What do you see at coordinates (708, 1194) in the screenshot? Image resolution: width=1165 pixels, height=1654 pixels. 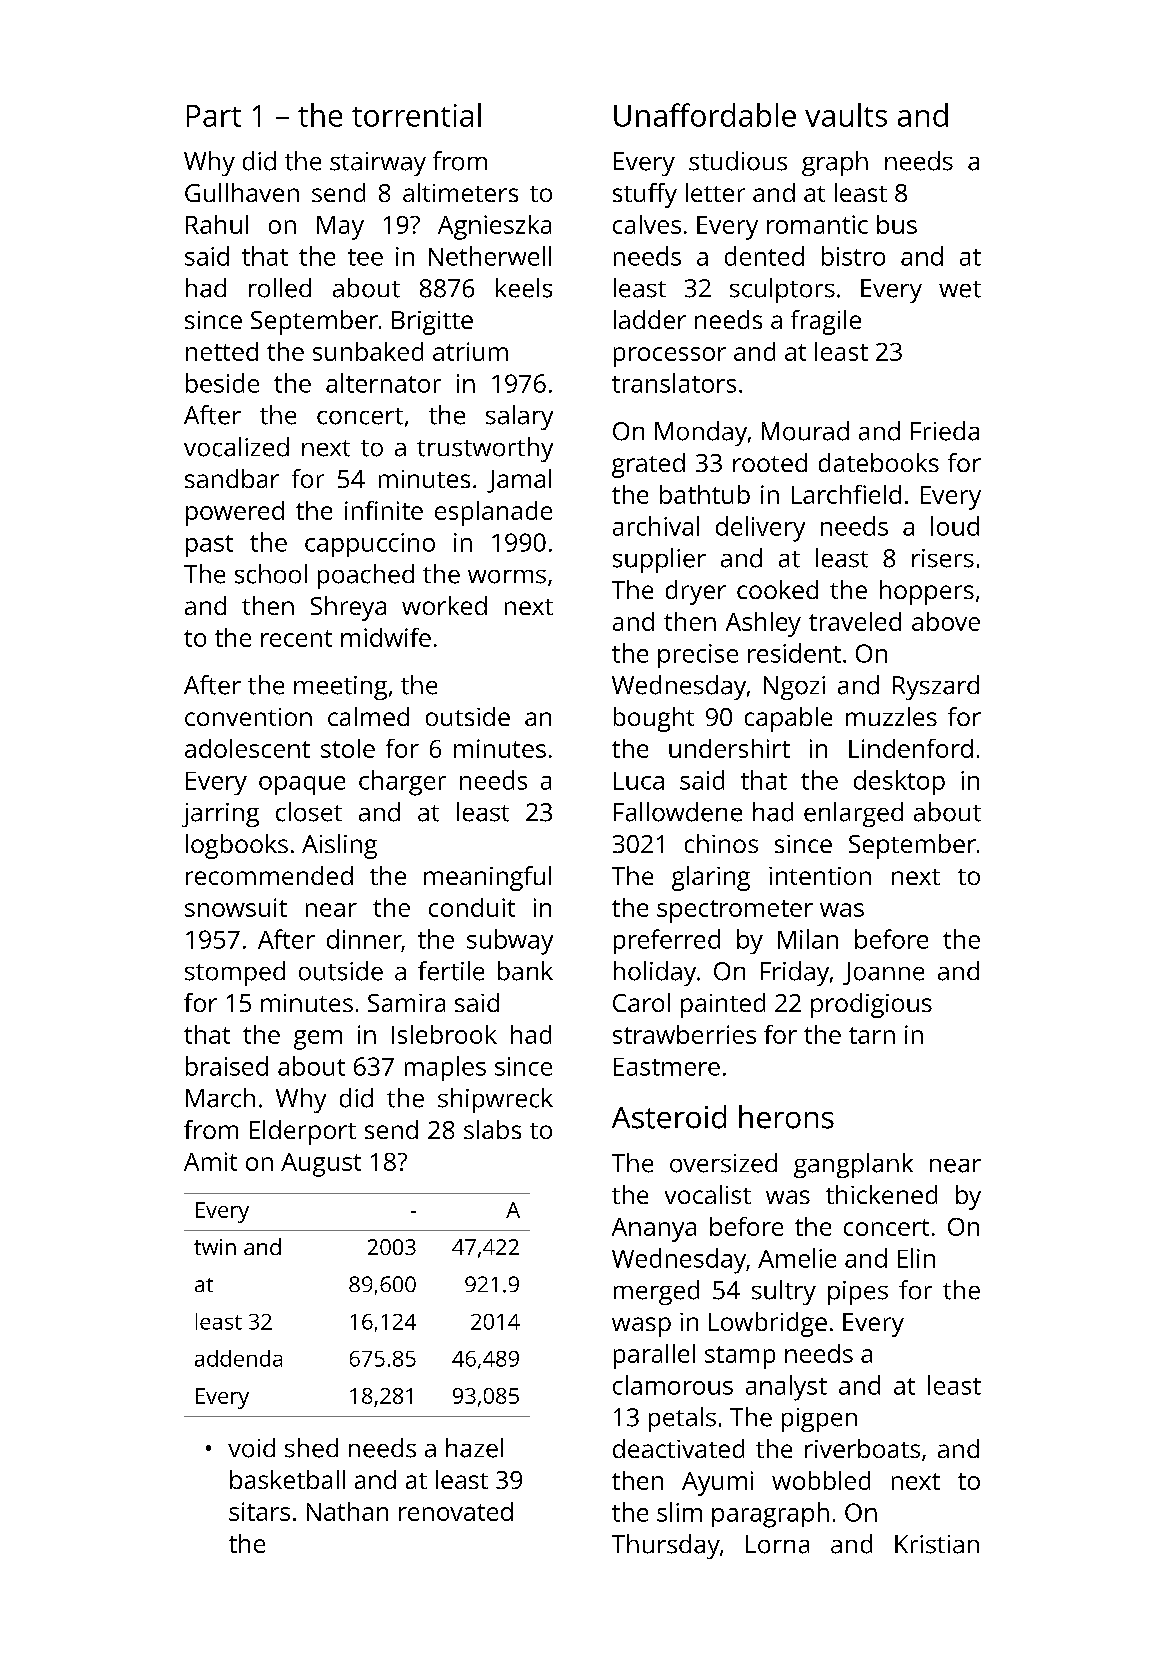 I see `vocalist` at bounding box center [708, 1194].
